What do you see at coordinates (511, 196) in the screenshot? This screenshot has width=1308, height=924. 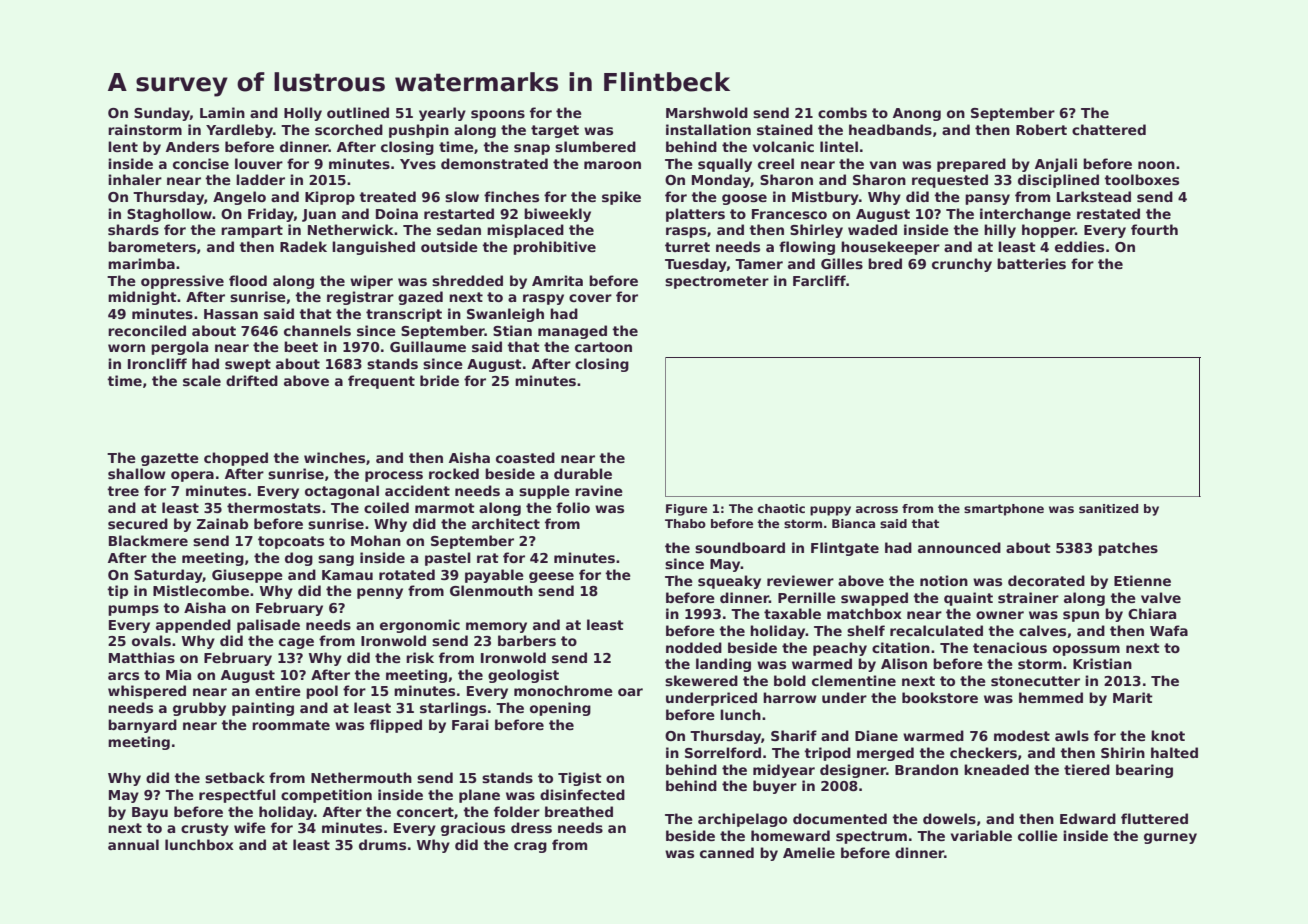 I see `finches` at bounding box center [511, 196].
